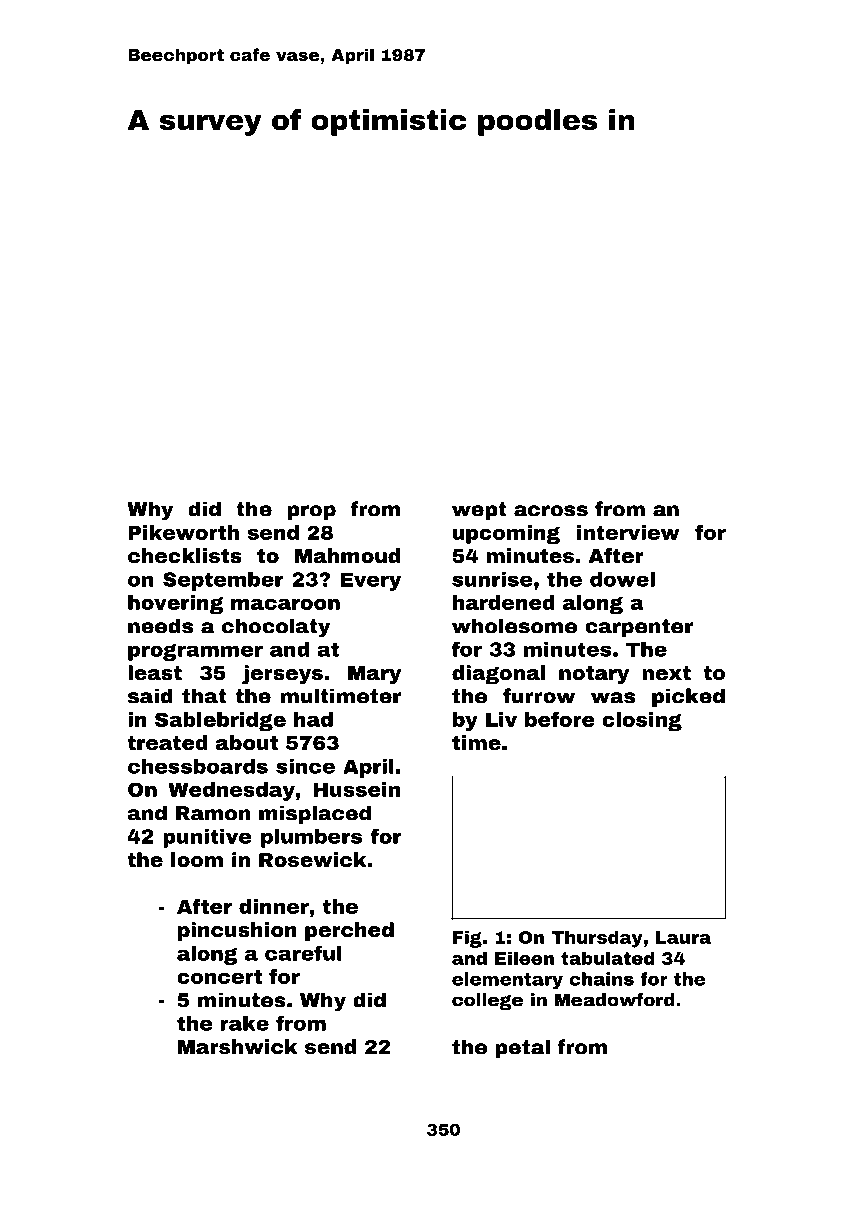  What do you see at coordinates (683, 937) in the document?
I see `Laura` at bounding box center [683, 937].
